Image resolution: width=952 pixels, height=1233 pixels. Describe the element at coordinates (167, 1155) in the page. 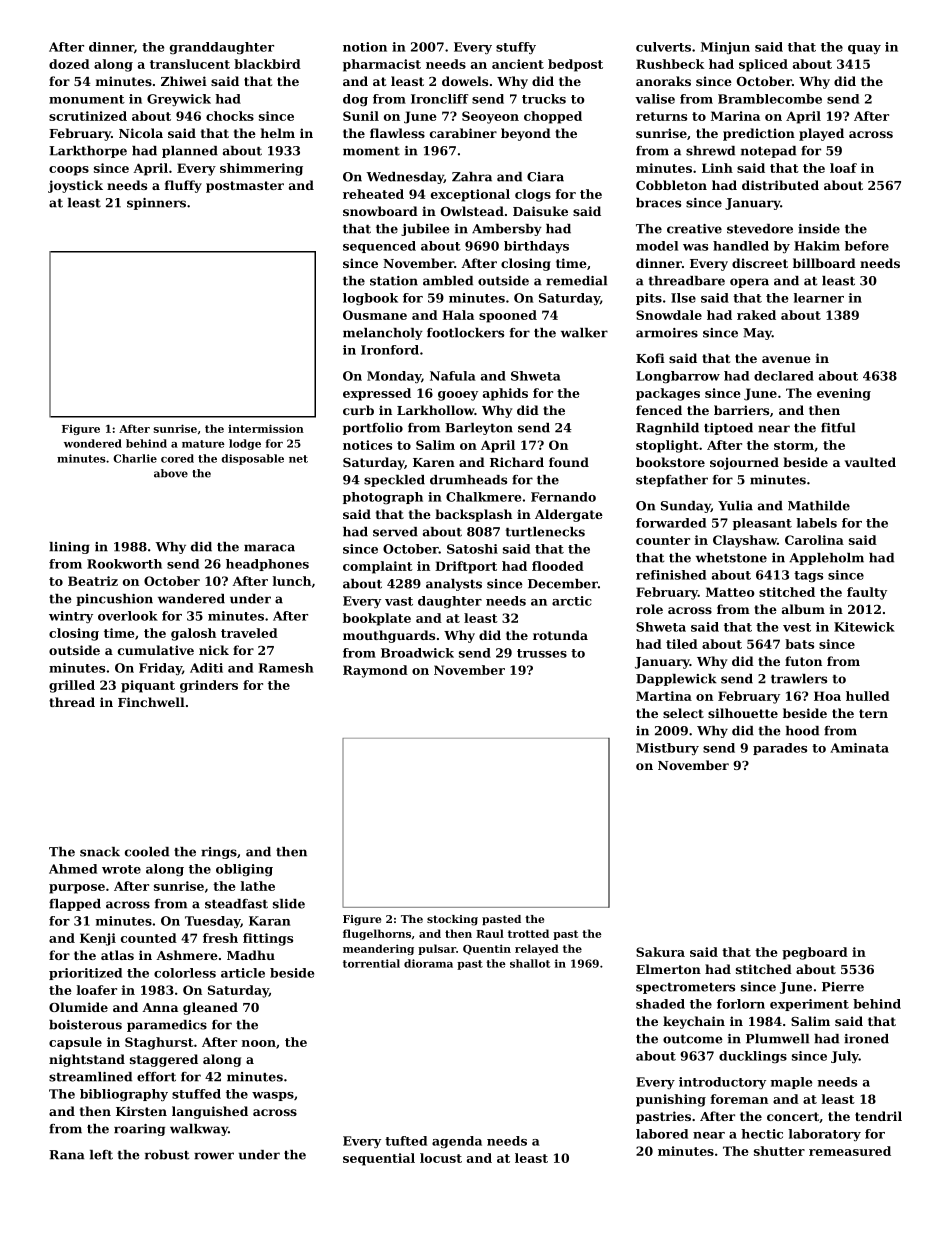

I see `robust` at that location.
